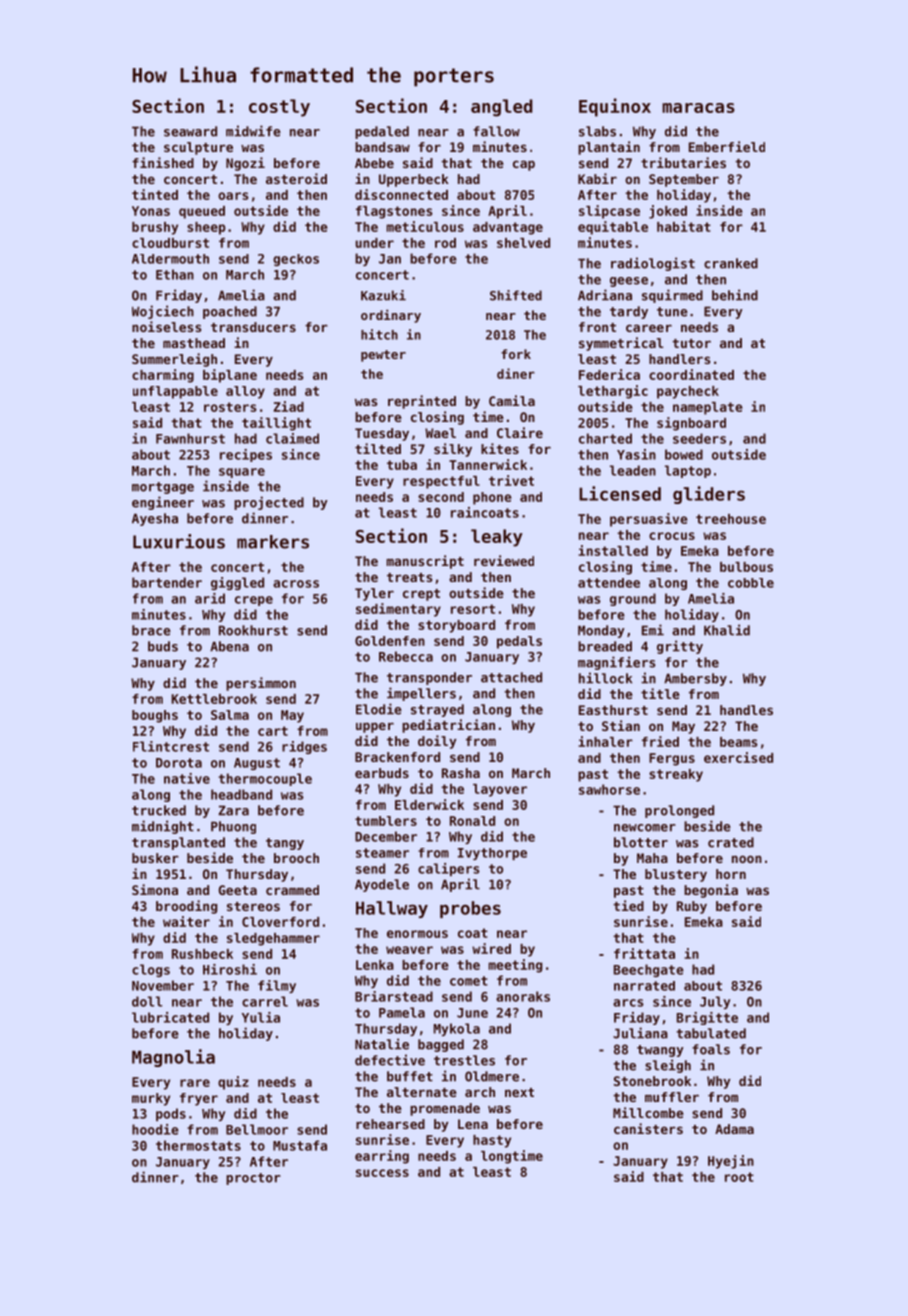  I want to click on fork, so click(516, 354).
